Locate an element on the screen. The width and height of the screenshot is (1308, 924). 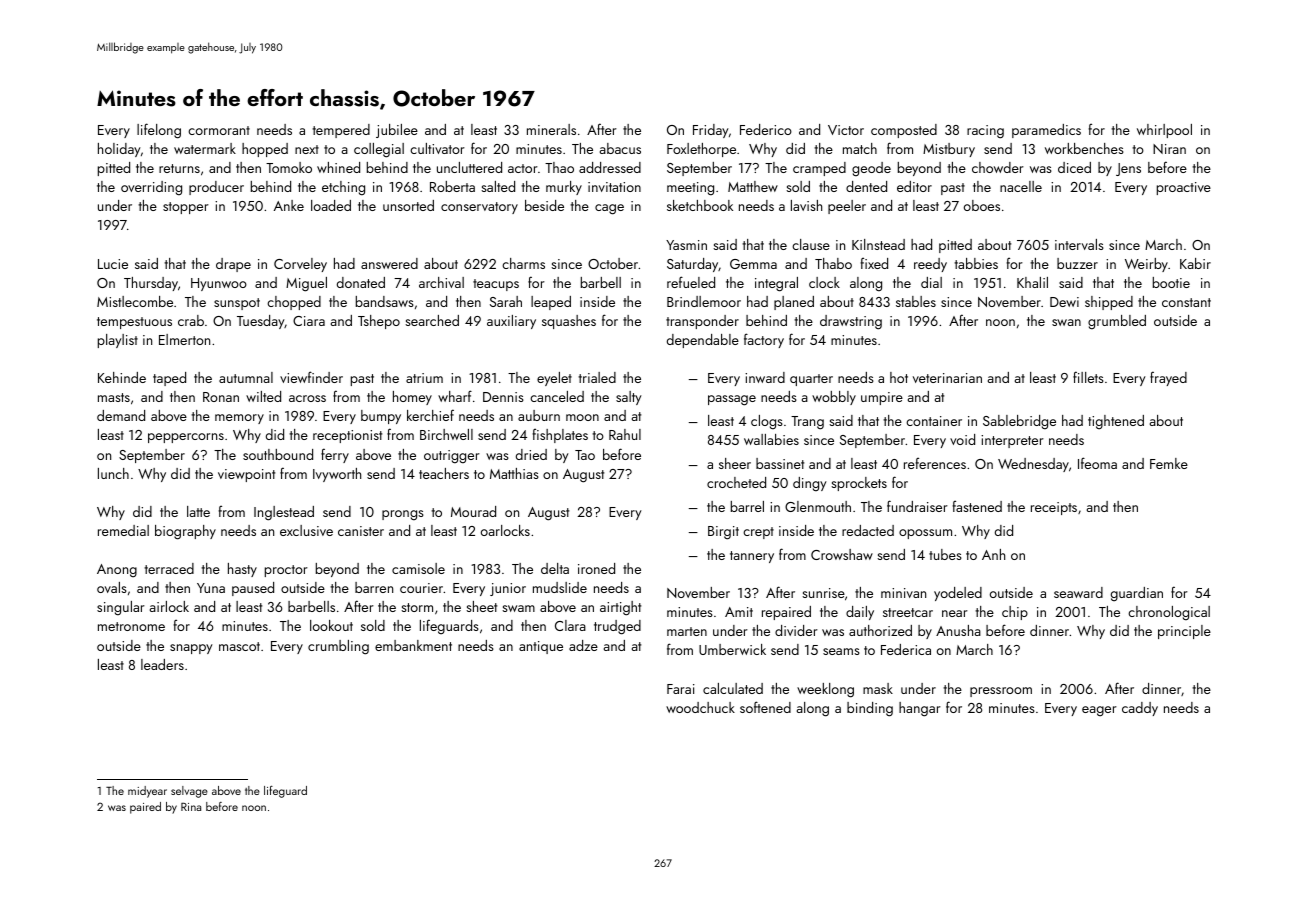
southbound is located at coordinates (278, 454).
